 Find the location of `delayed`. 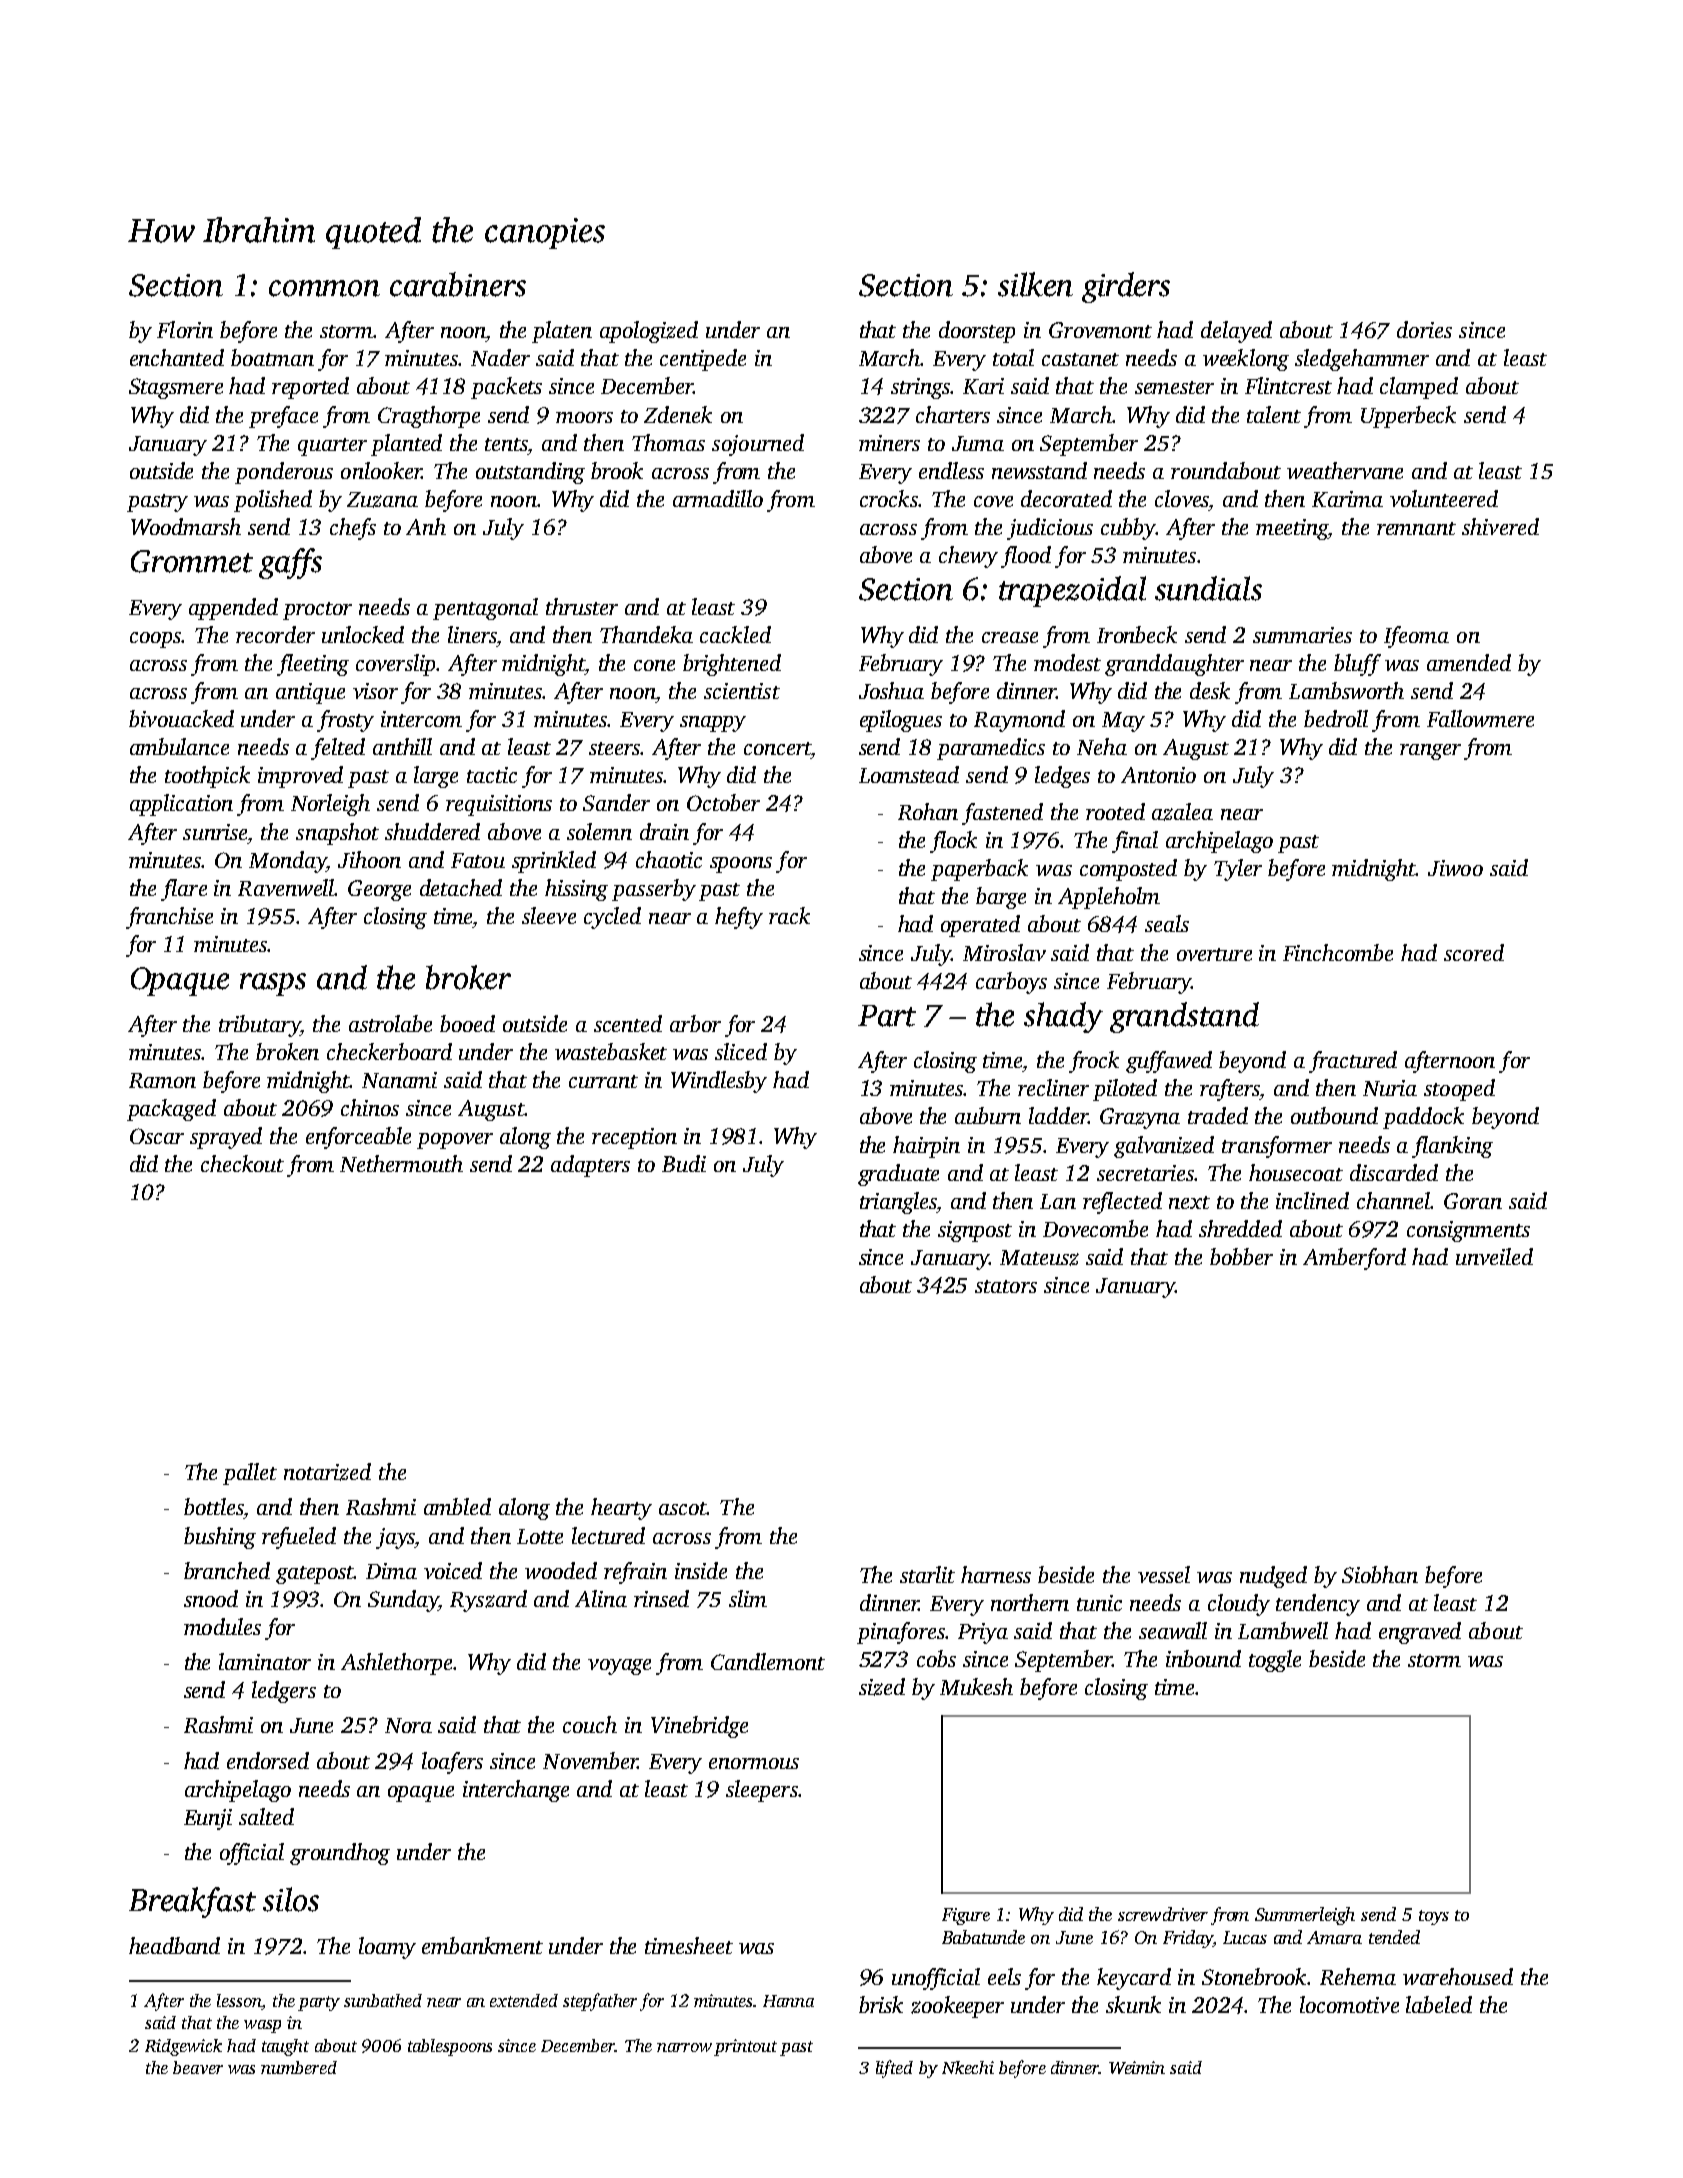

delayed is located at coordinates (1236, 332).
